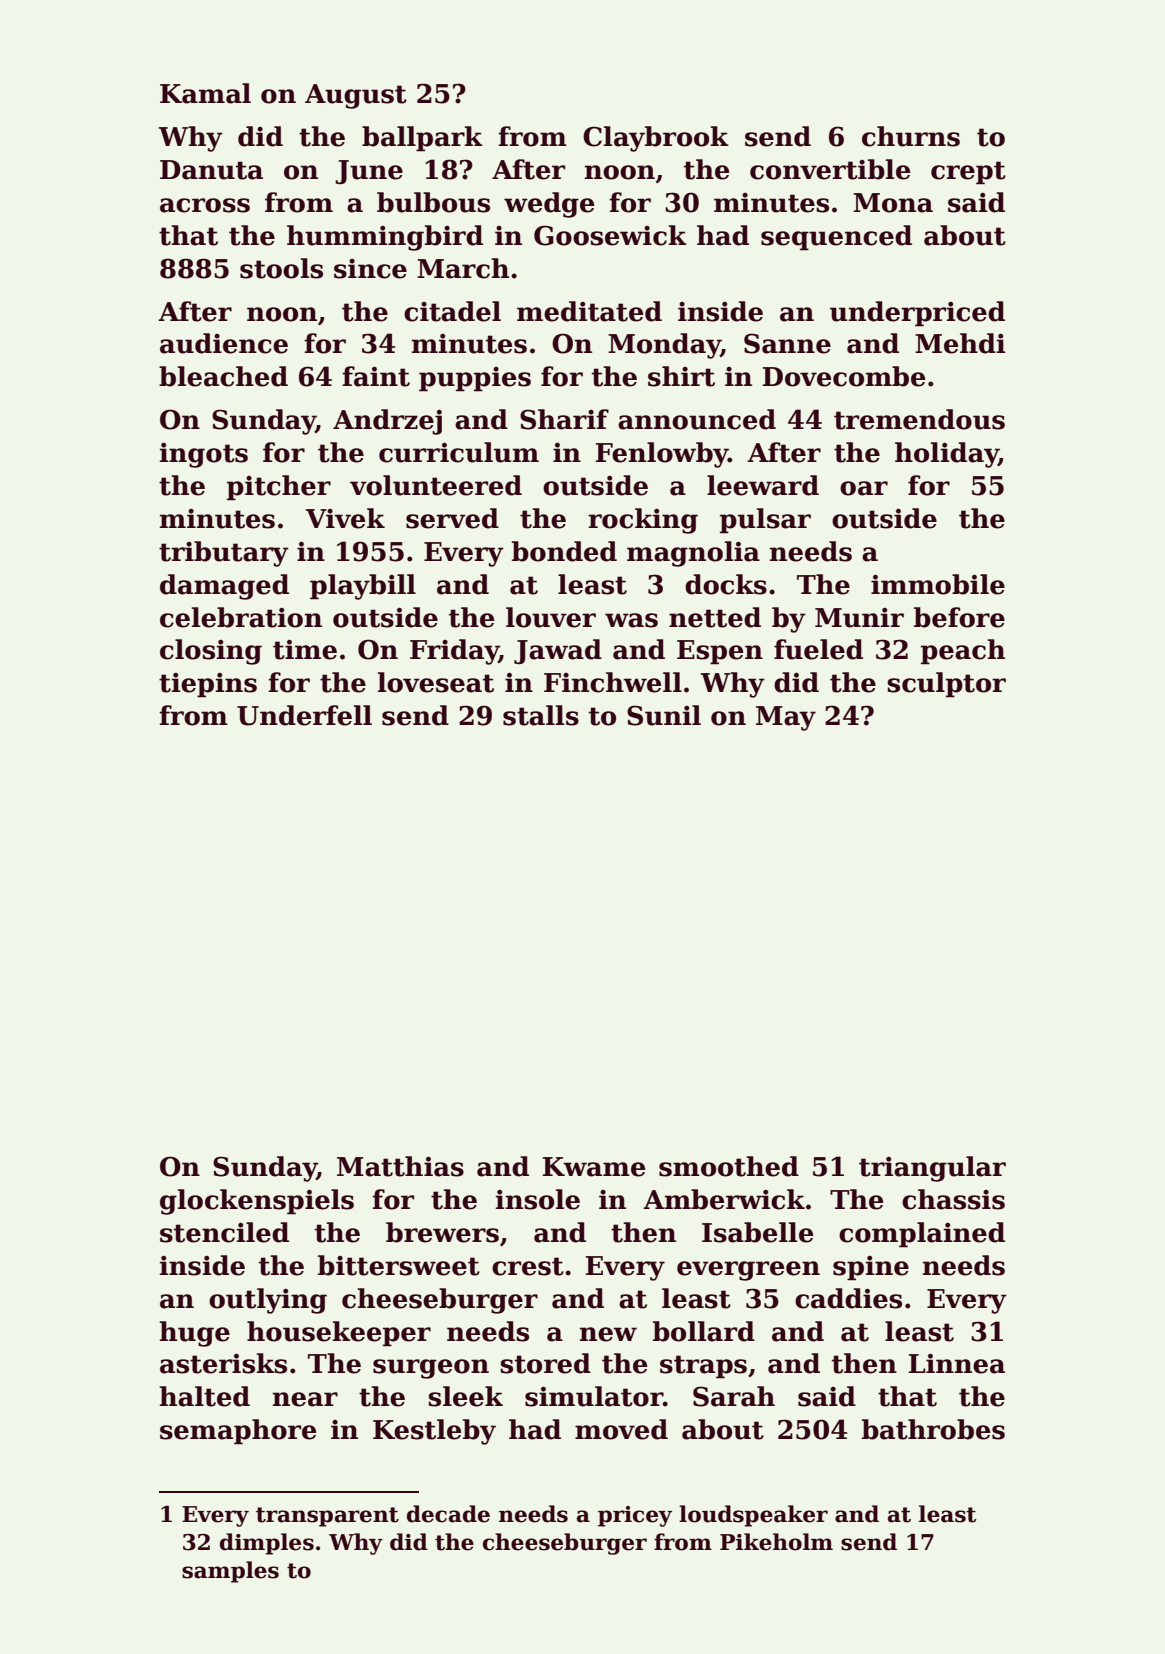 This document has height=1654, width=1165. What do you see at coordinates (400, 1166) in the document?
I see `Matthias` at bounding box center [400, 1166].
